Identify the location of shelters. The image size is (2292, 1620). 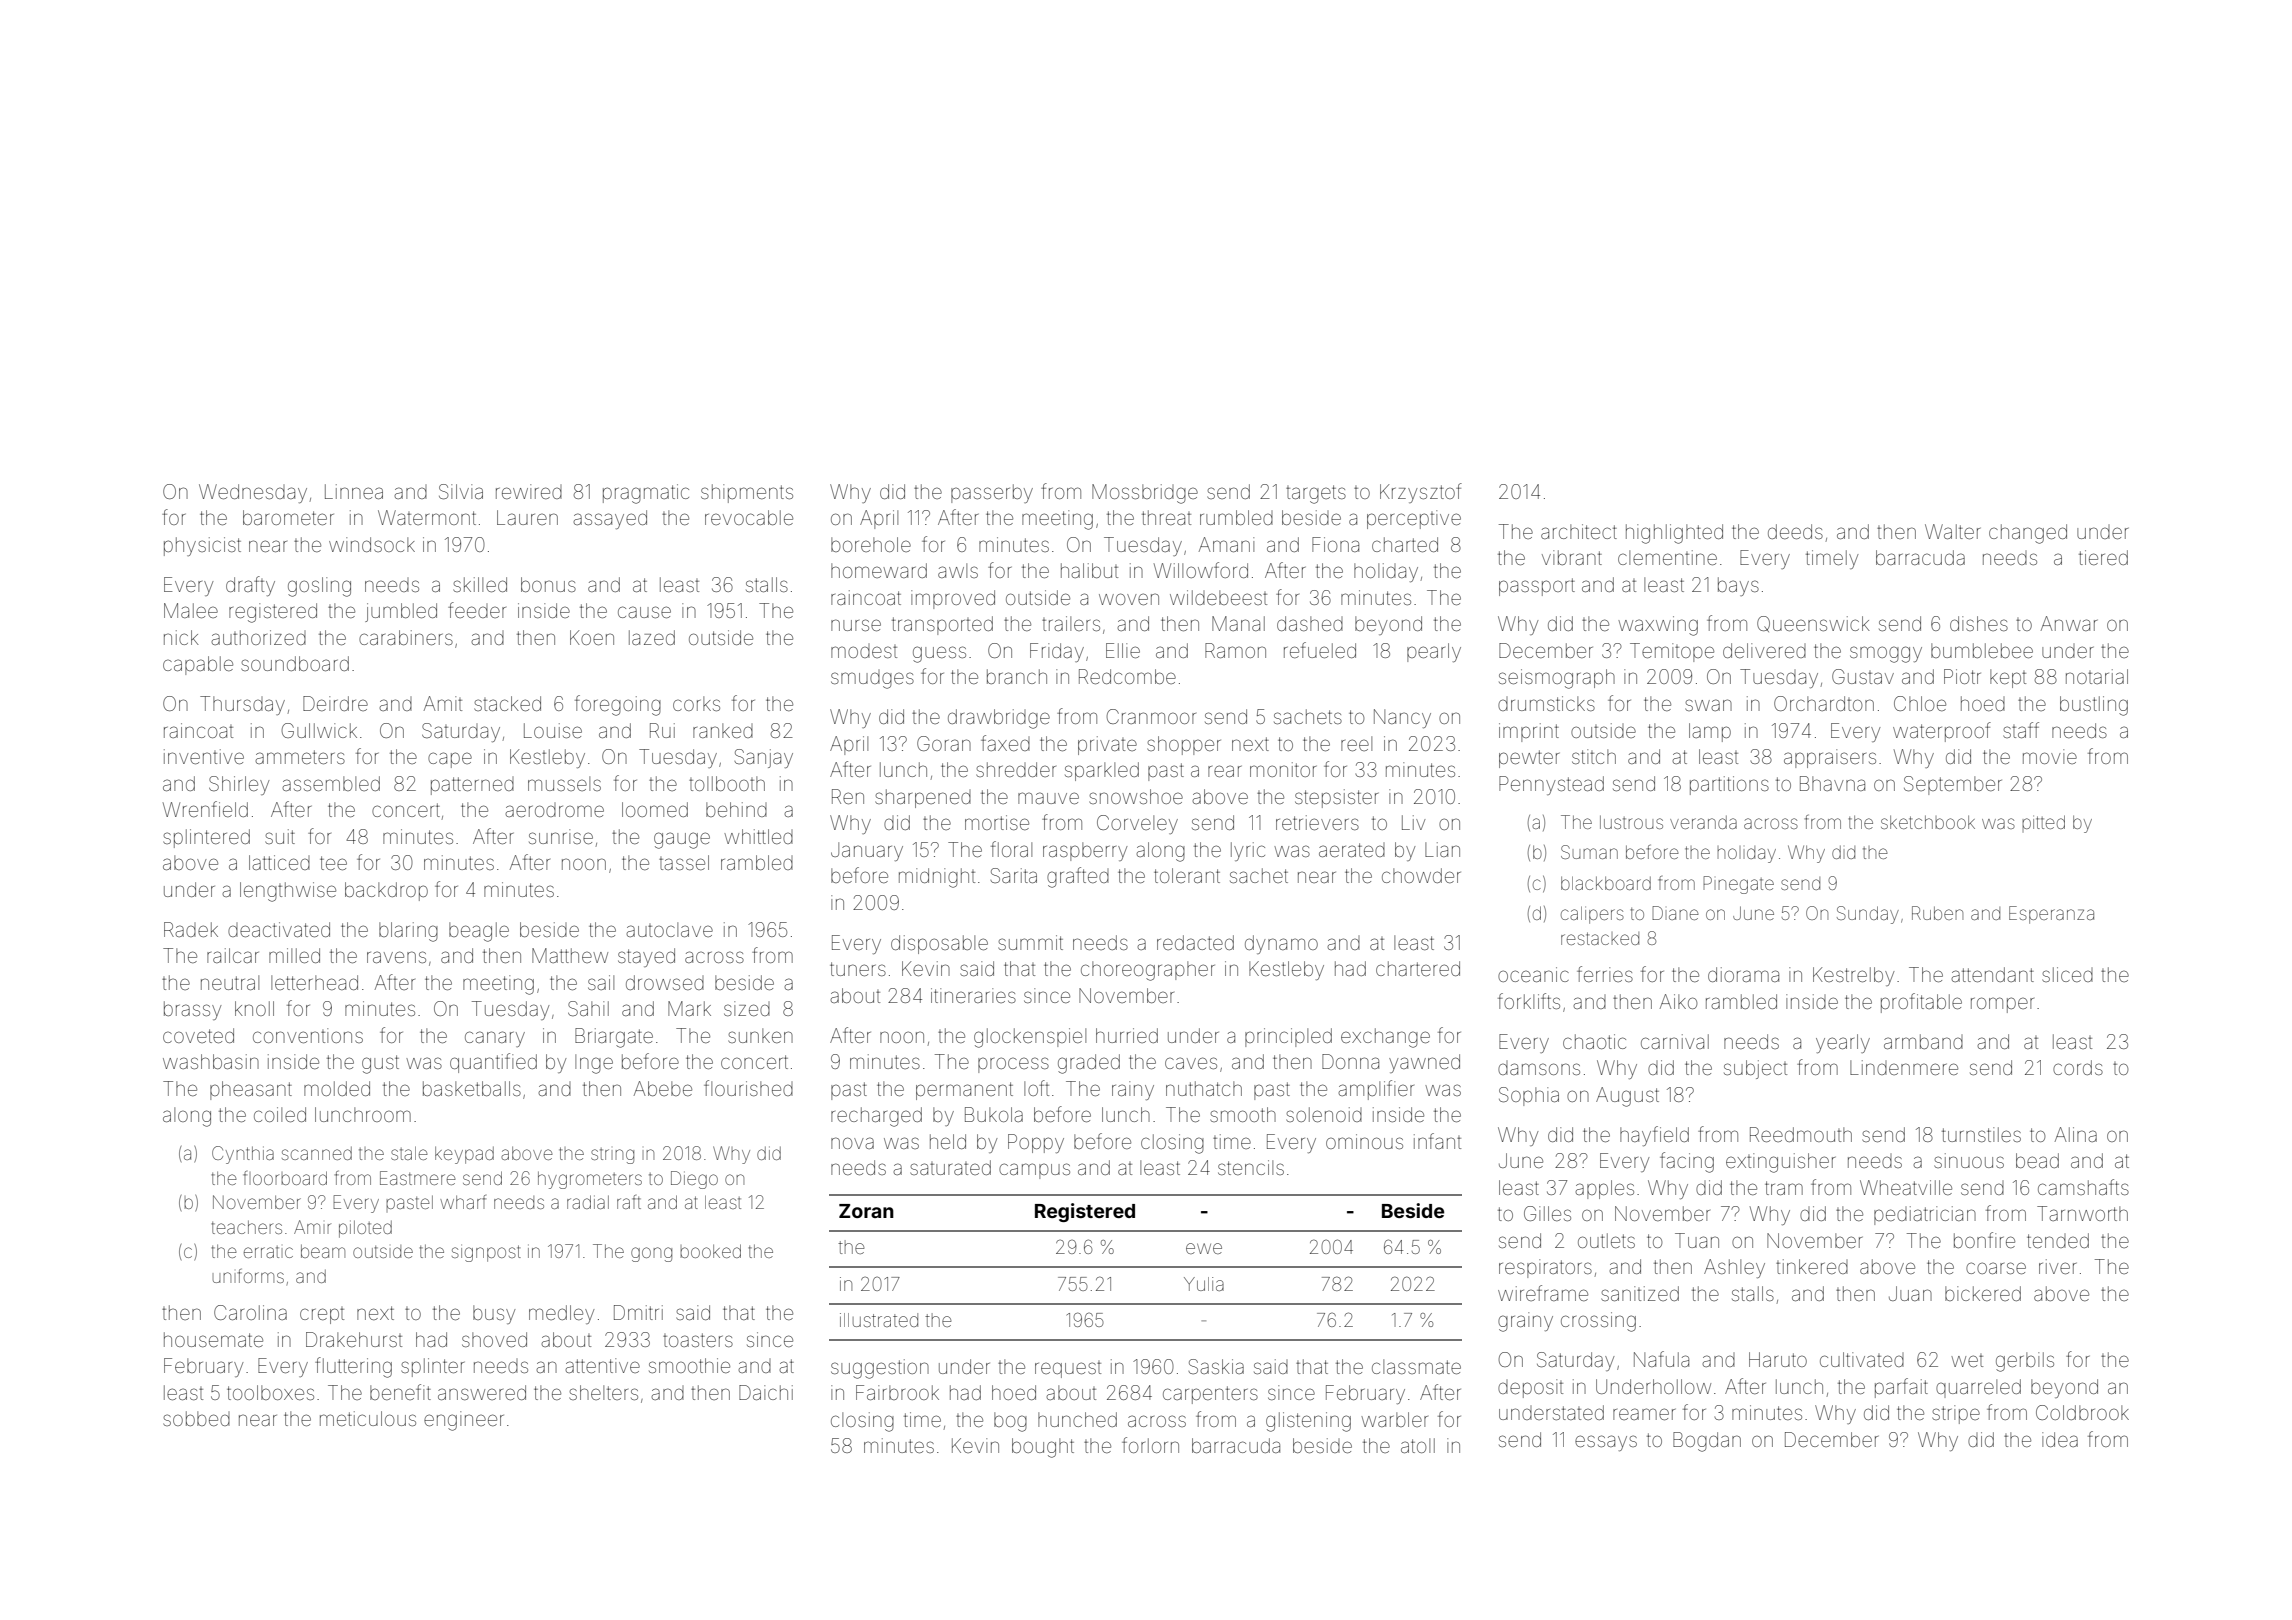
(603, 1392).
